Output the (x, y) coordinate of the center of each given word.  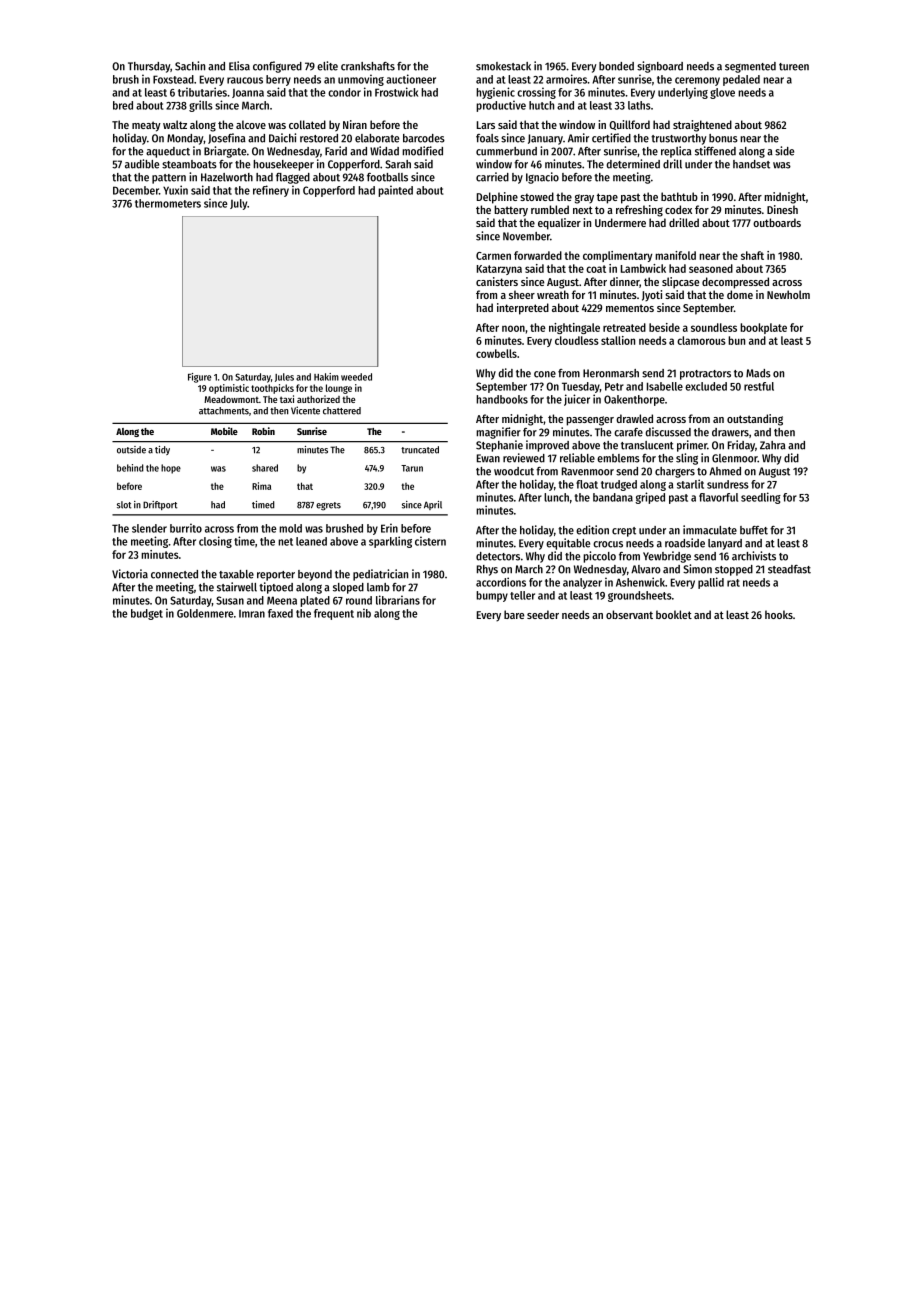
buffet (754, 530)
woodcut (514, 471)
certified (611, 138)
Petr (614, 386)
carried (492, 177)
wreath (553, 294)
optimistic (229, 389)
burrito (186, 528)
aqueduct (168, 152)
